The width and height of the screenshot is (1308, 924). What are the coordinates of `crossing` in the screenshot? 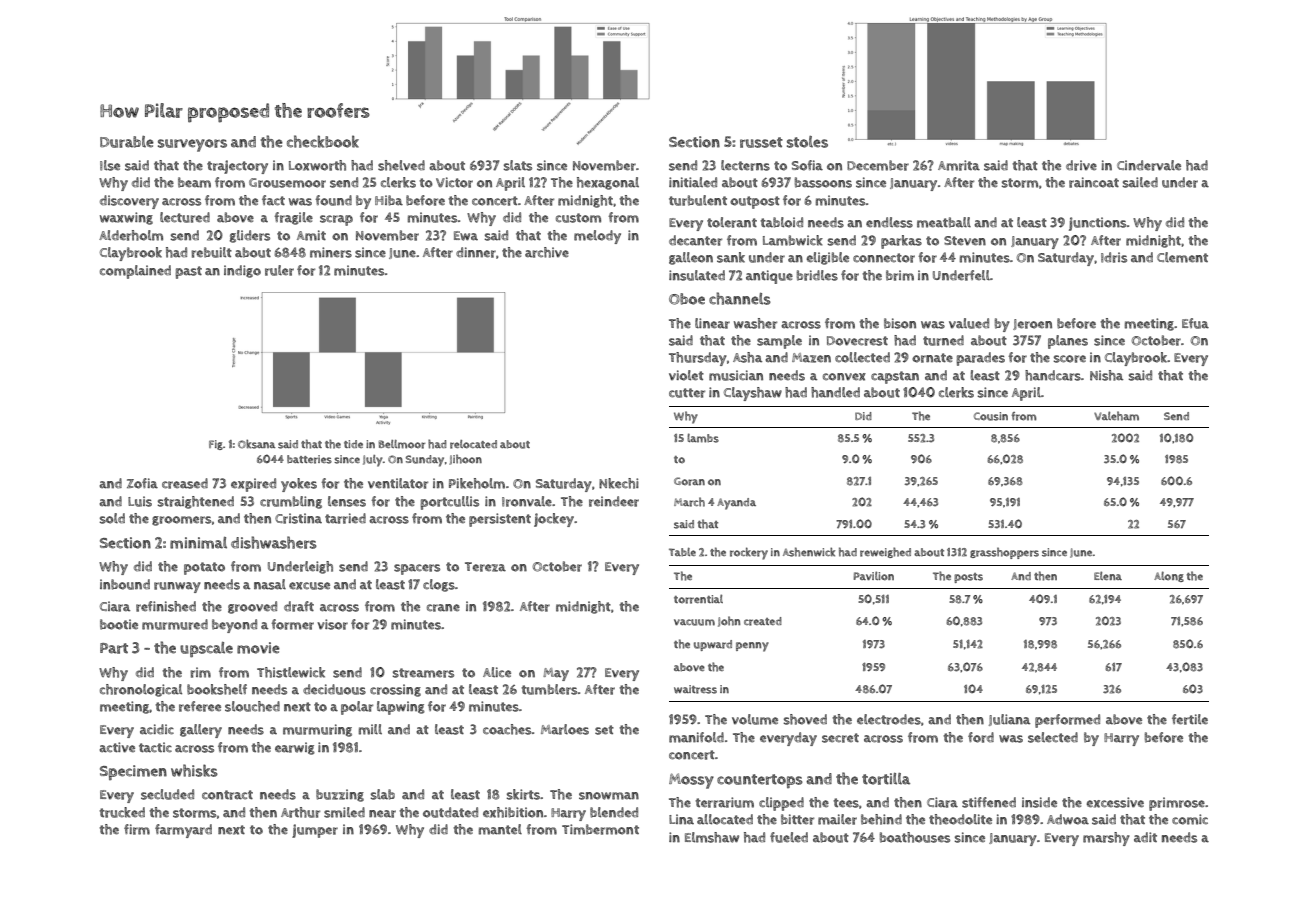 It's located at (395, 690).
